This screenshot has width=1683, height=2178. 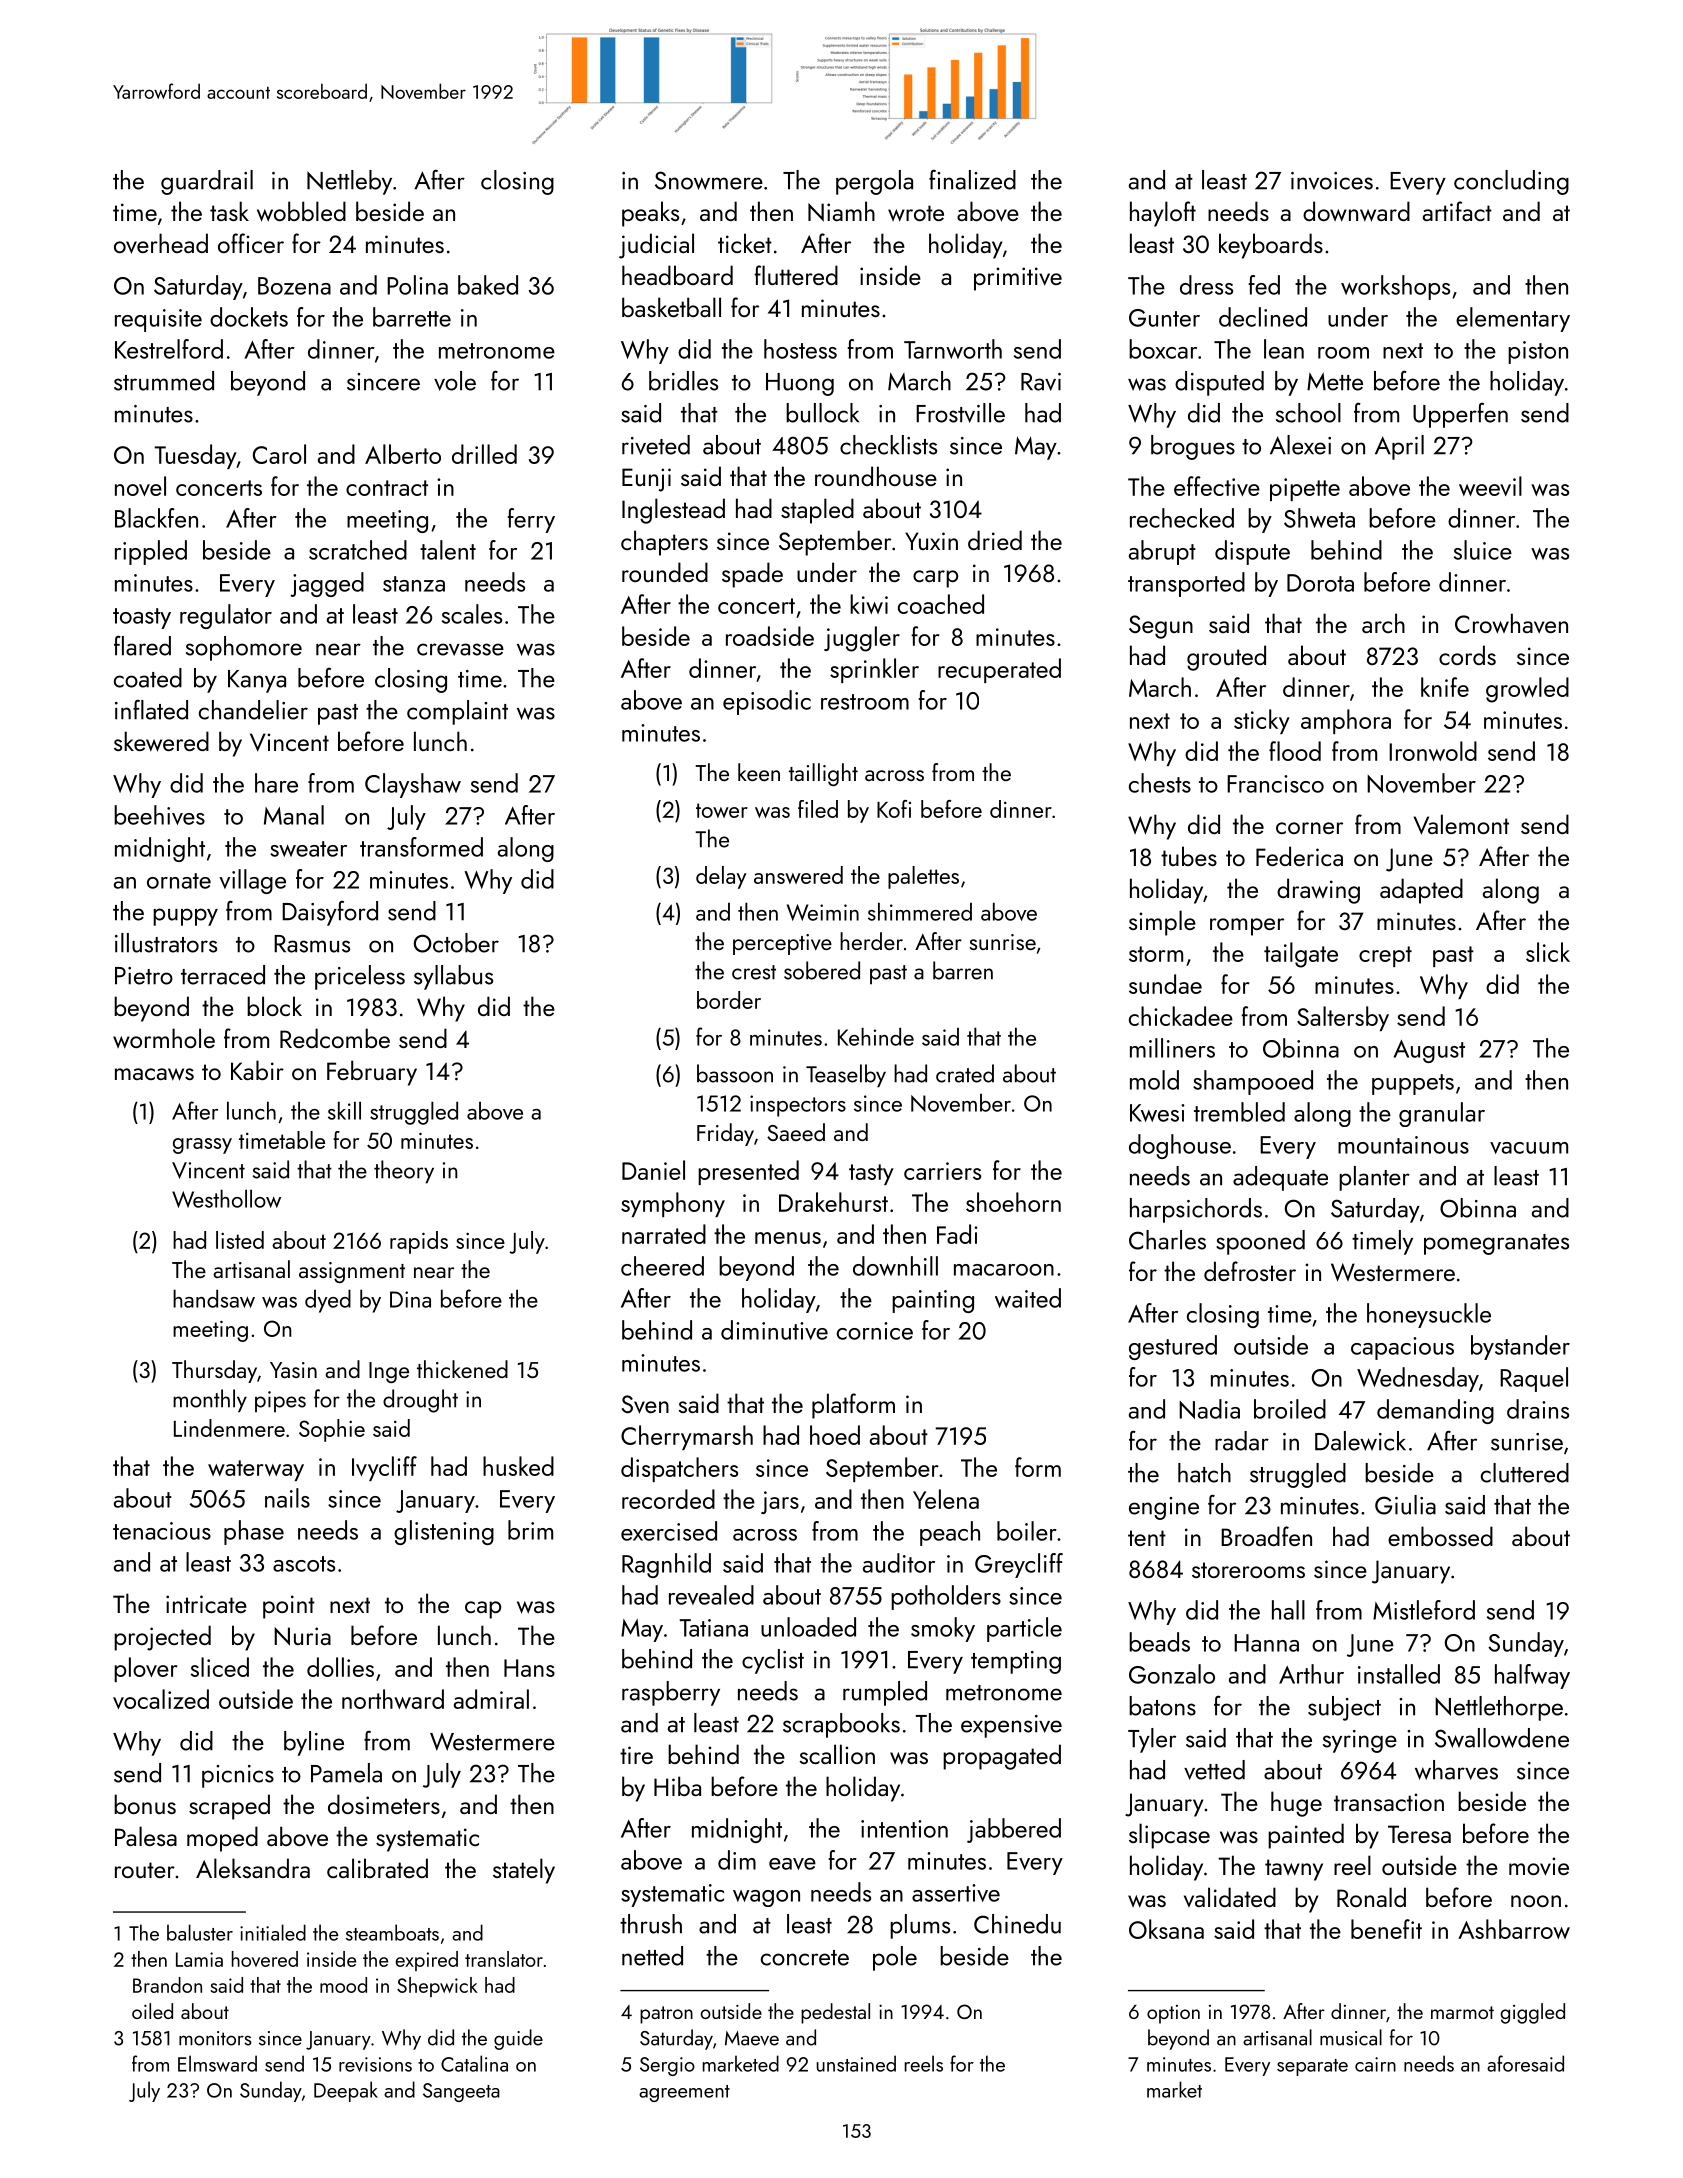 I want to click on palettes, so click(x=923, y=877).
